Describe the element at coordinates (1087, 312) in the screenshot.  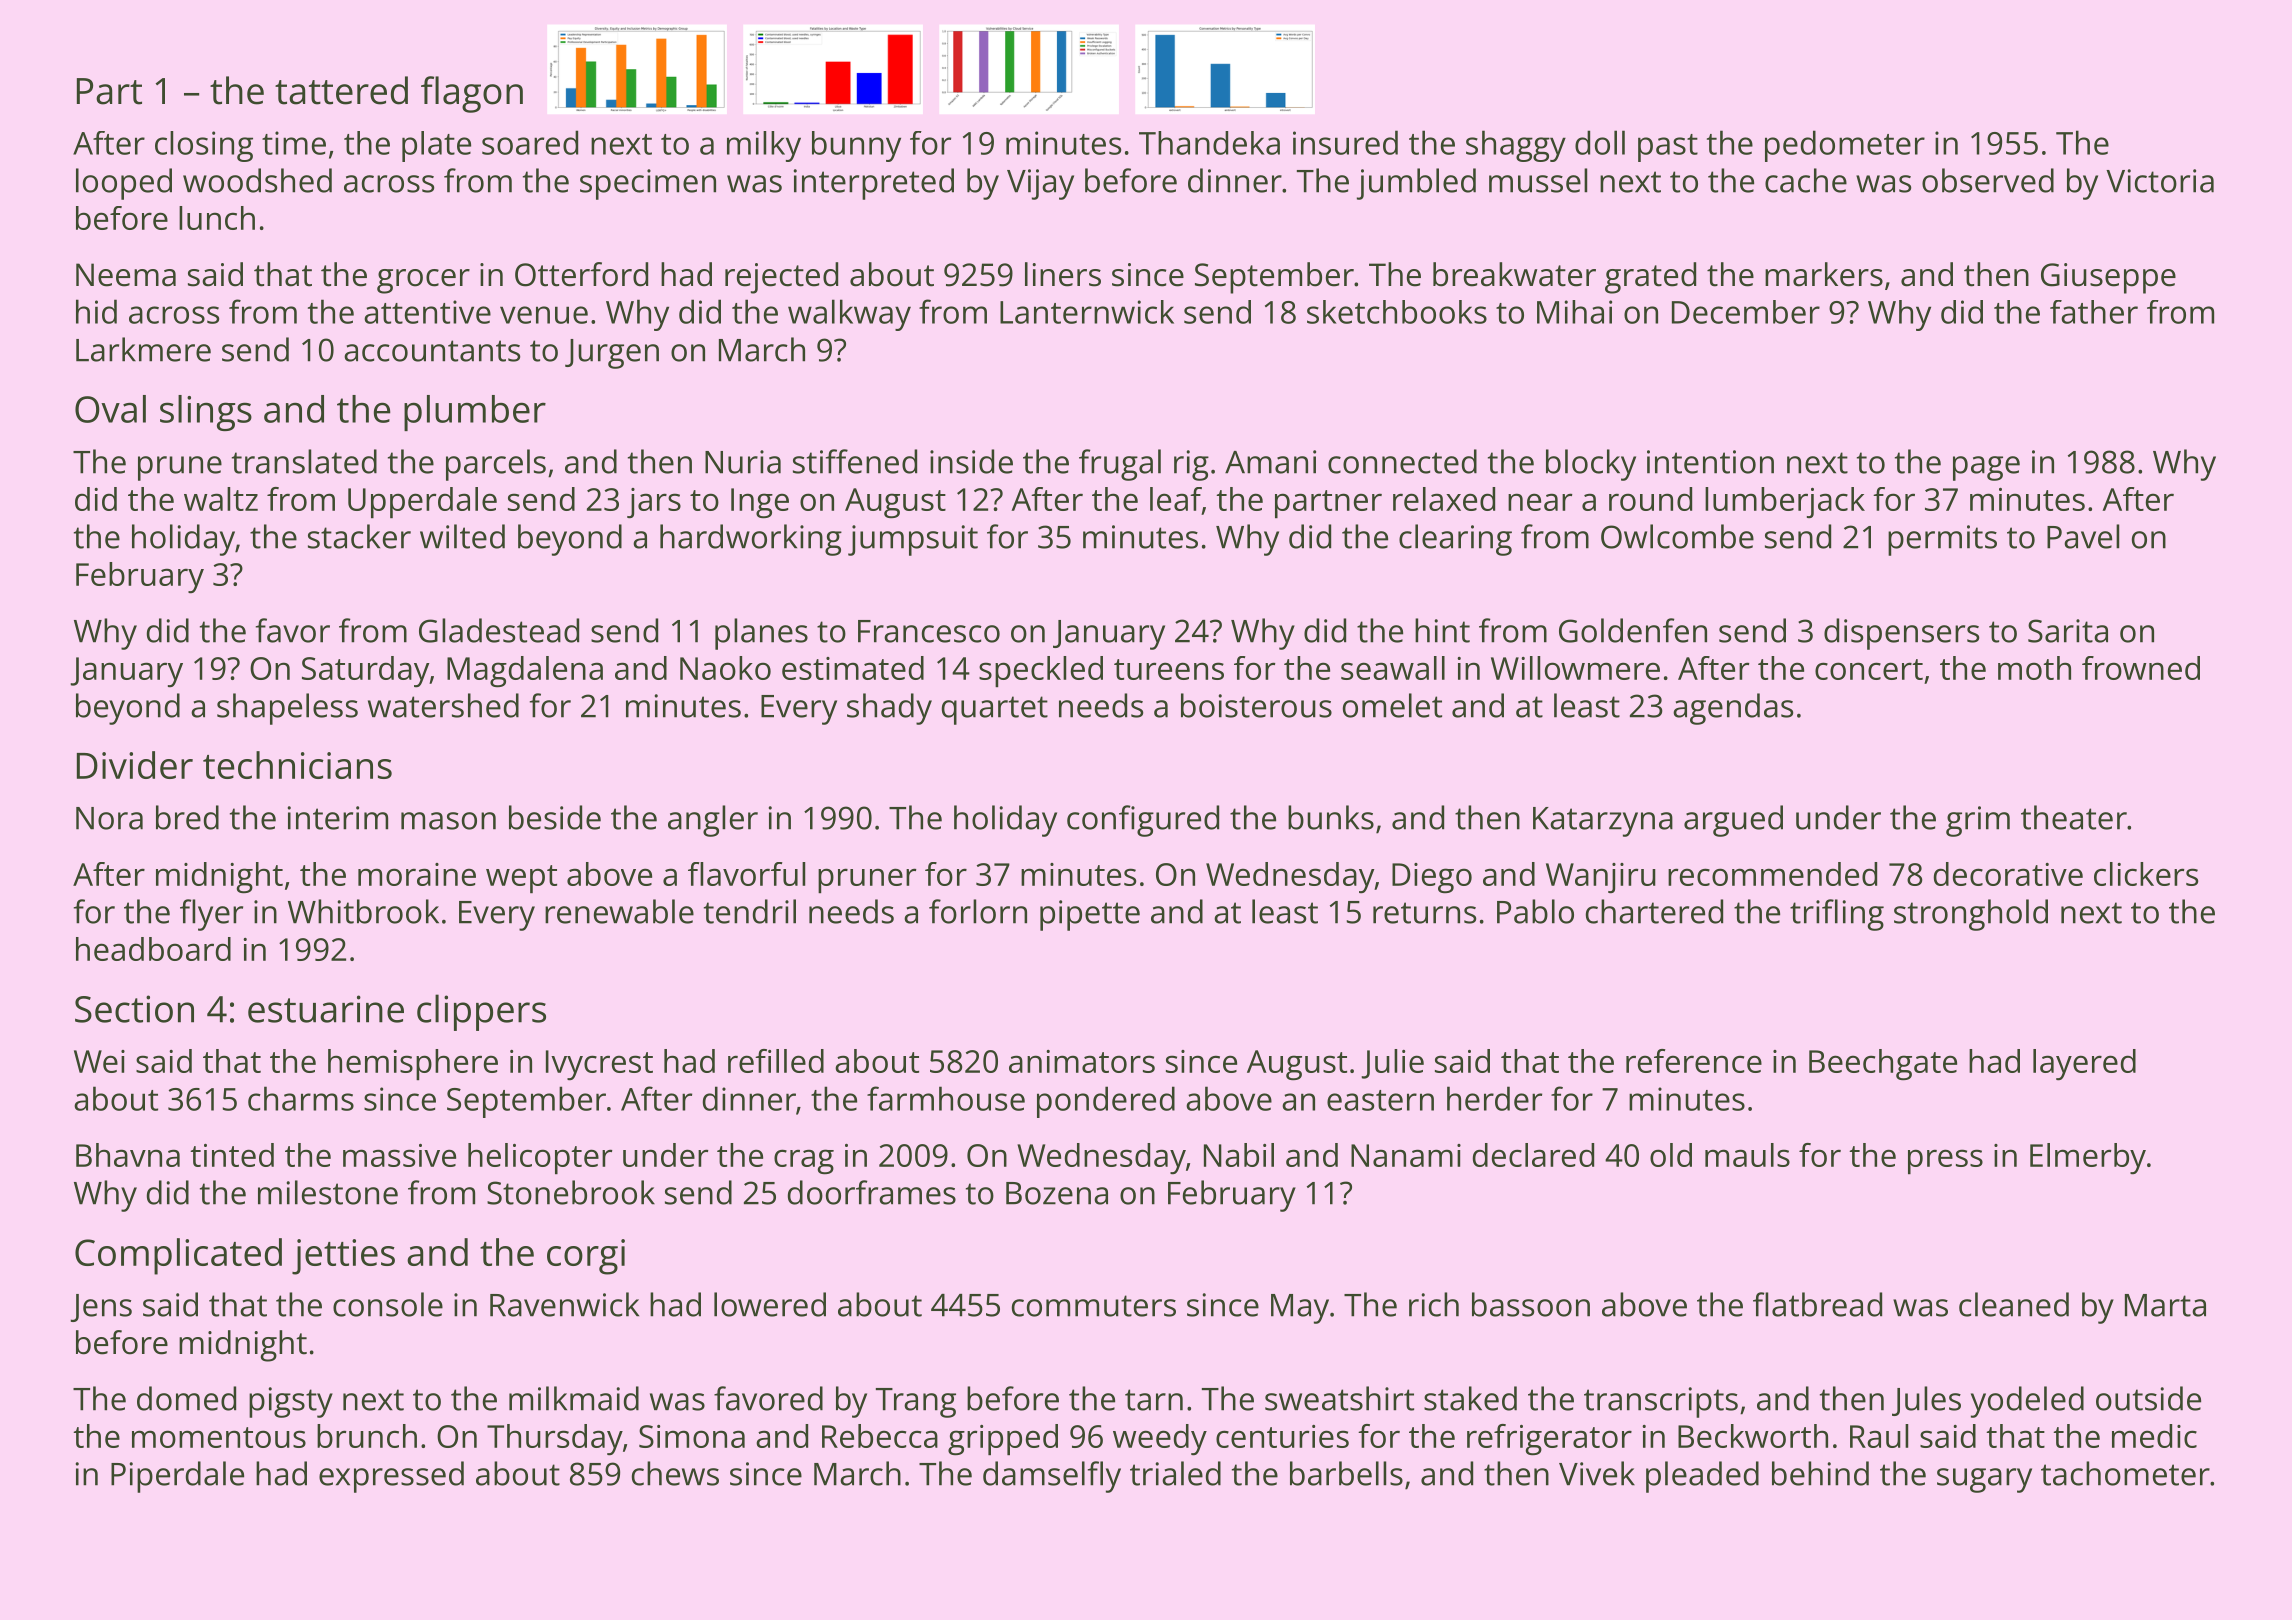
I see `Lanternwick` at that location.
